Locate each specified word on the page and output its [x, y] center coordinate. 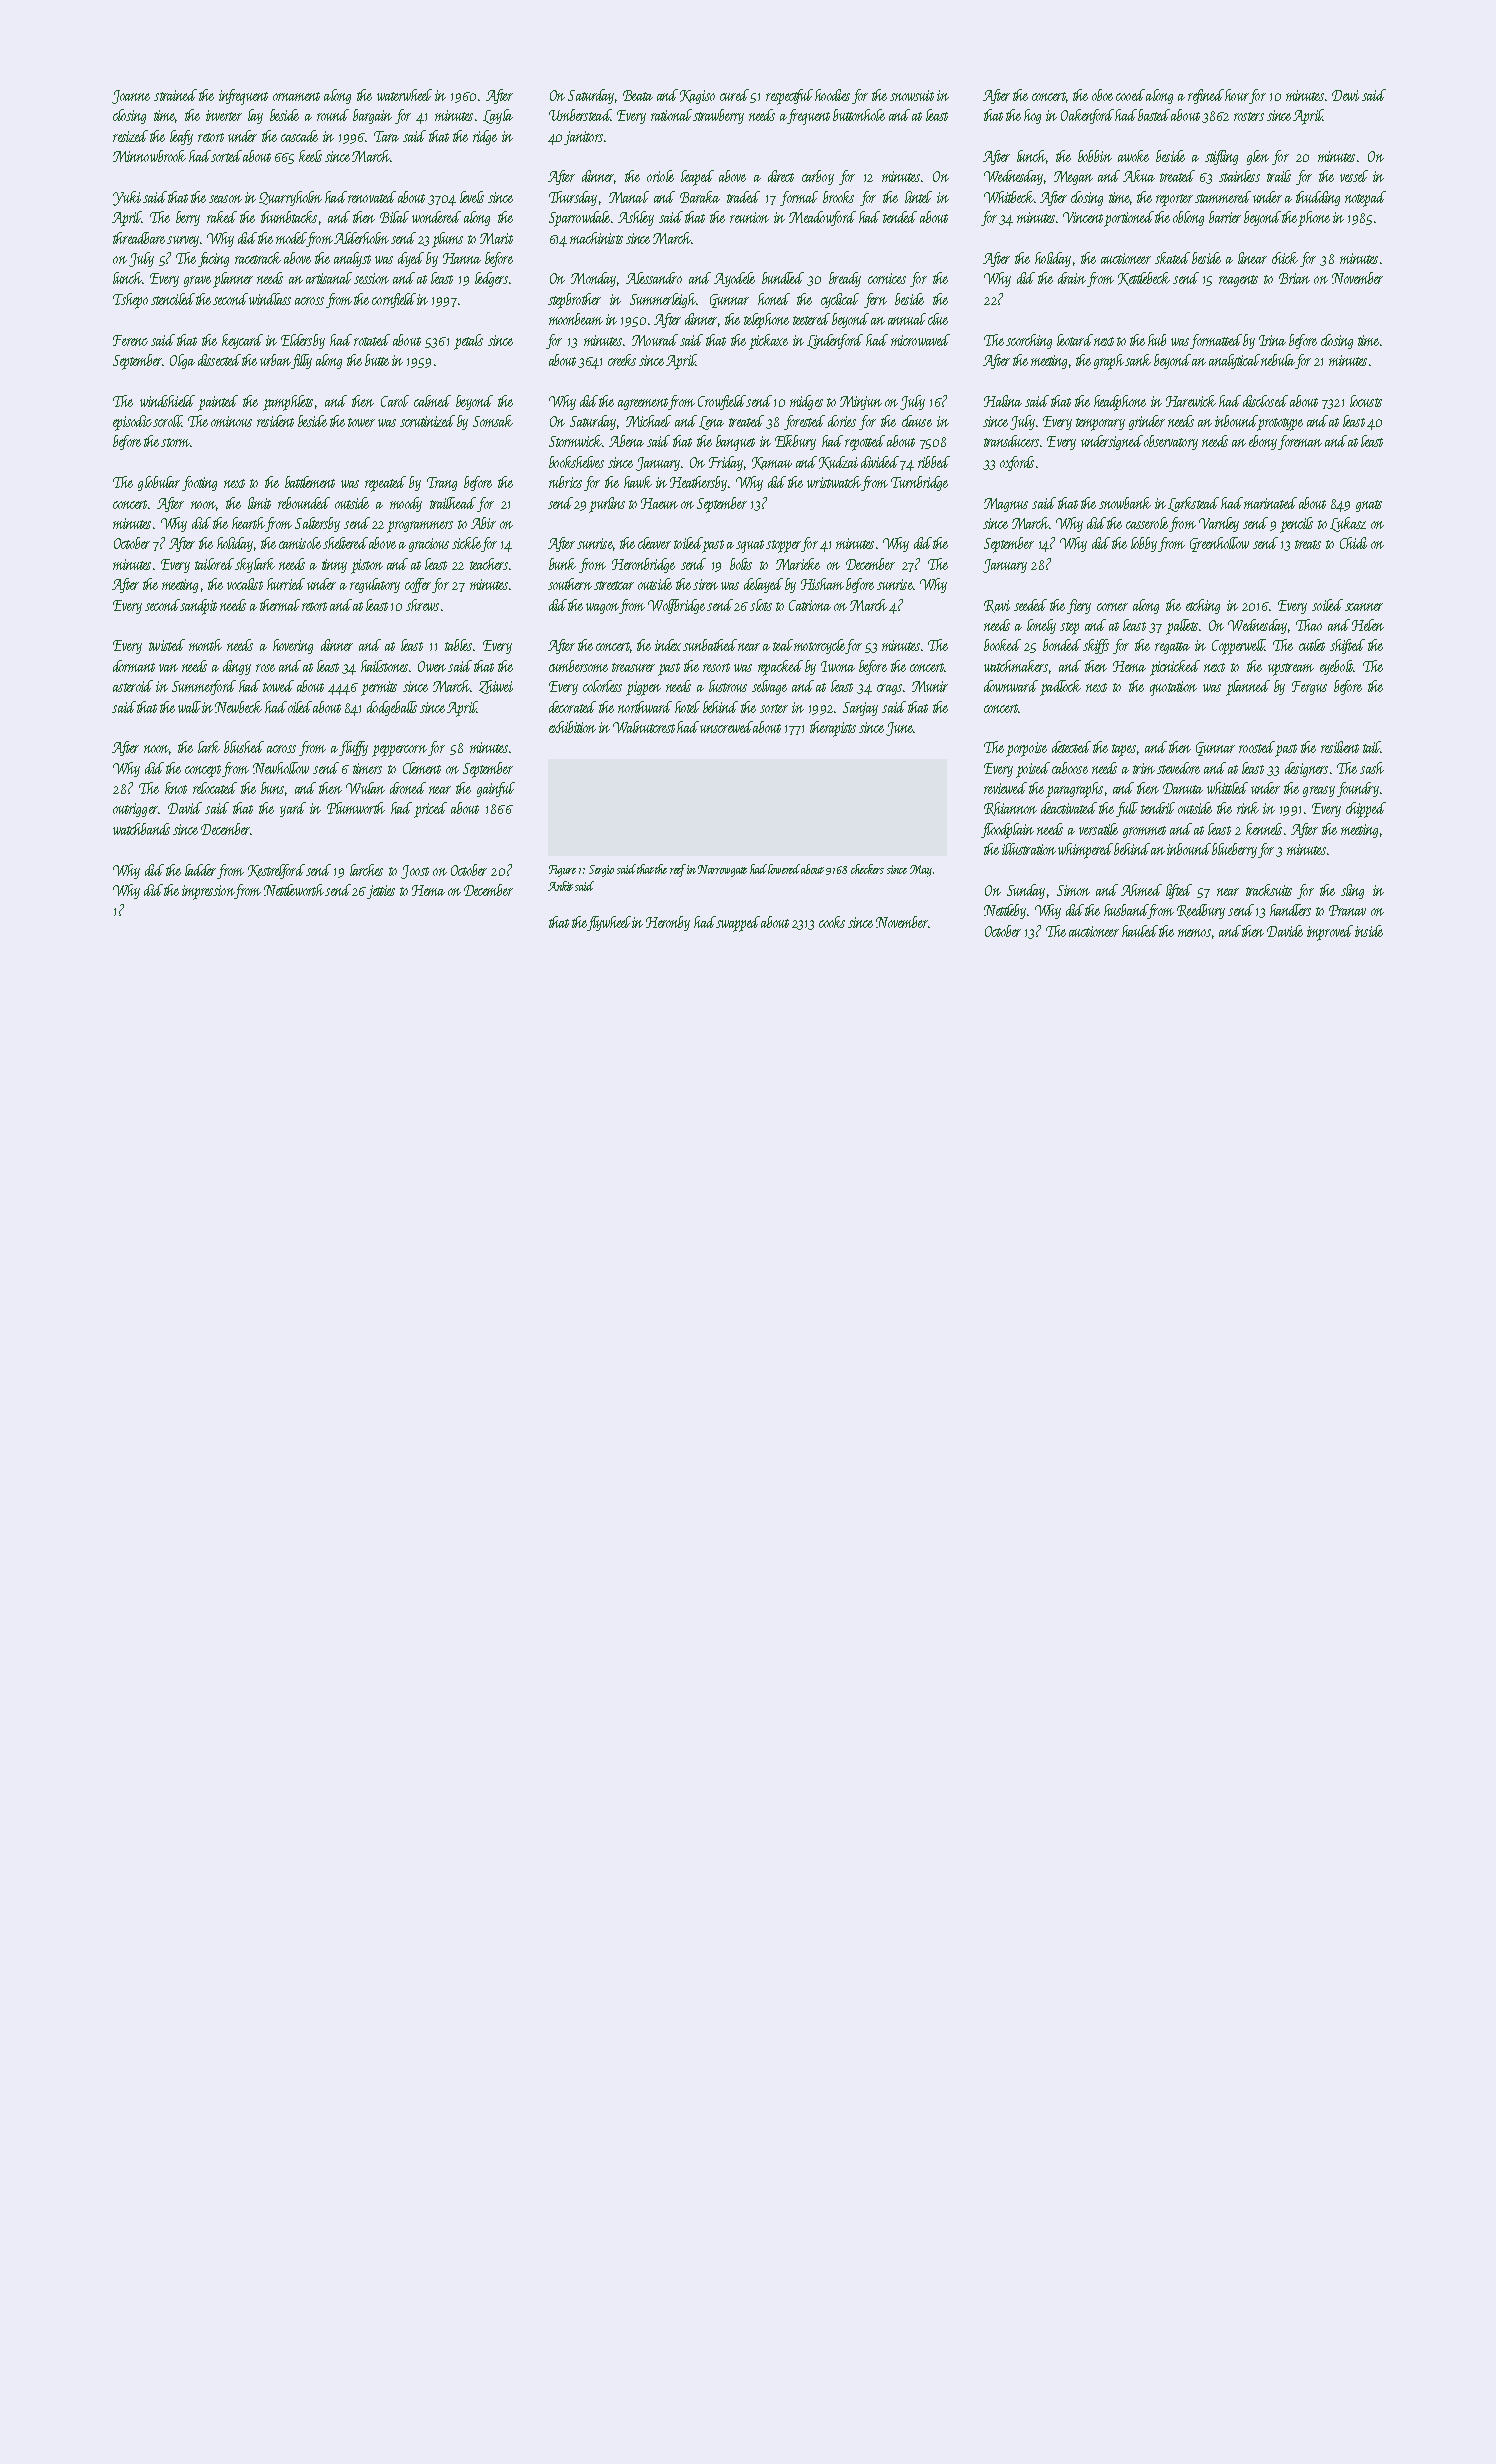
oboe [1102, 95]
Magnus [1006, 505]
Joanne [131, 97]
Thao [1309, 625]
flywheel [609, 923]
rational [671, 115]
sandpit [199, 607]
